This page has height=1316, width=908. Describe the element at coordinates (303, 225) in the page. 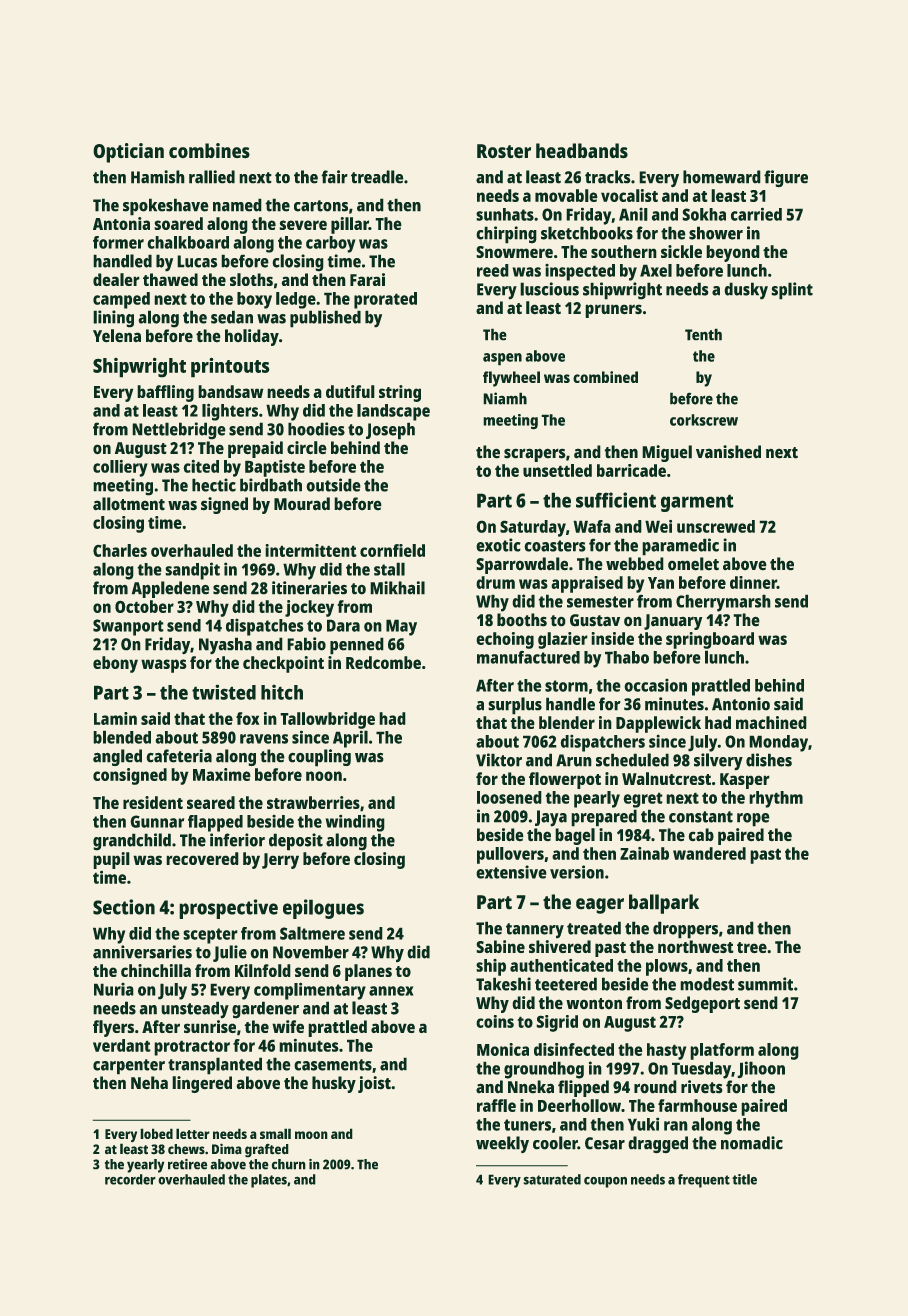

I see `severe` at that location.
